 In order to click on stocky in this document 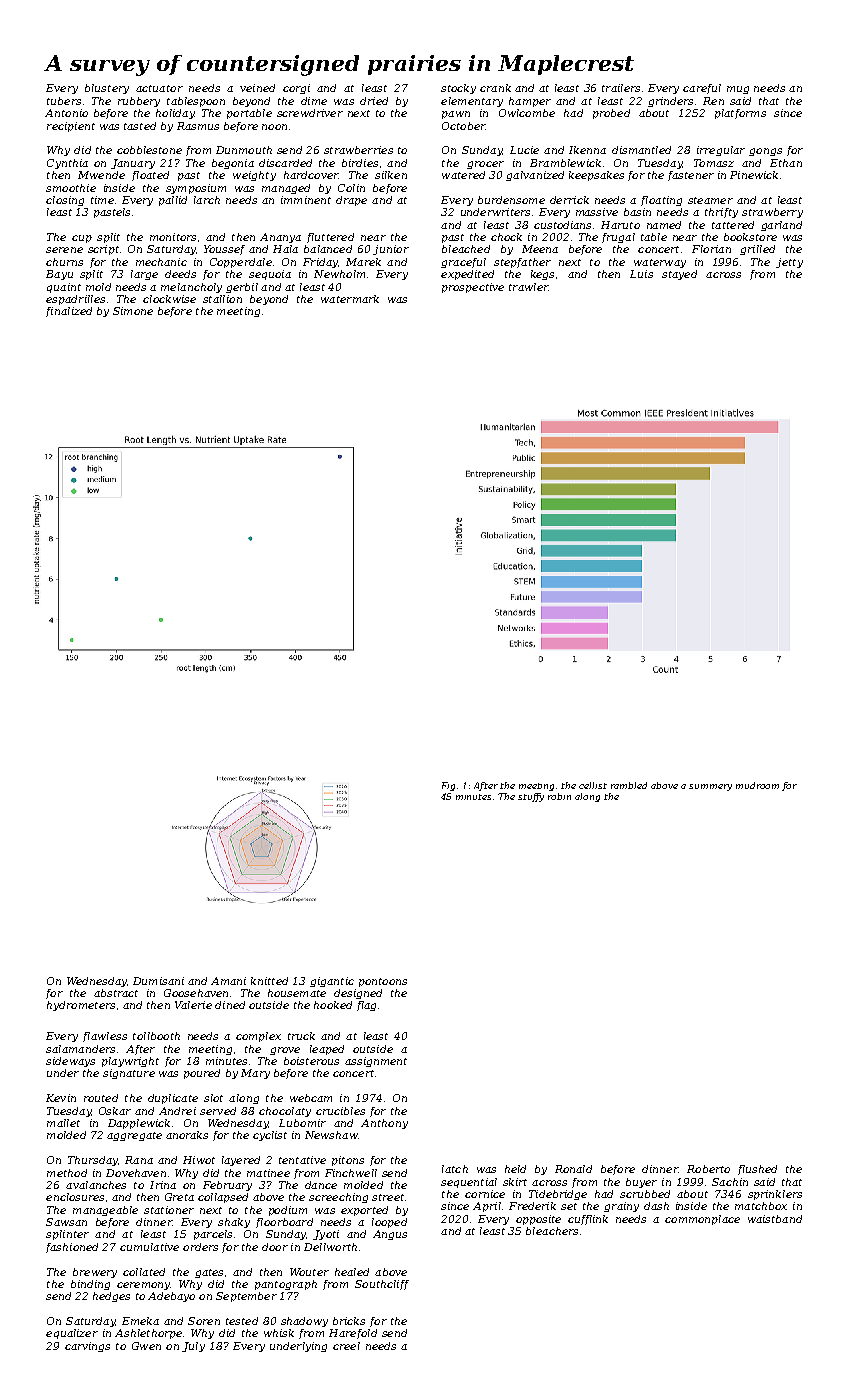, I will do `click(458, 89)`.
